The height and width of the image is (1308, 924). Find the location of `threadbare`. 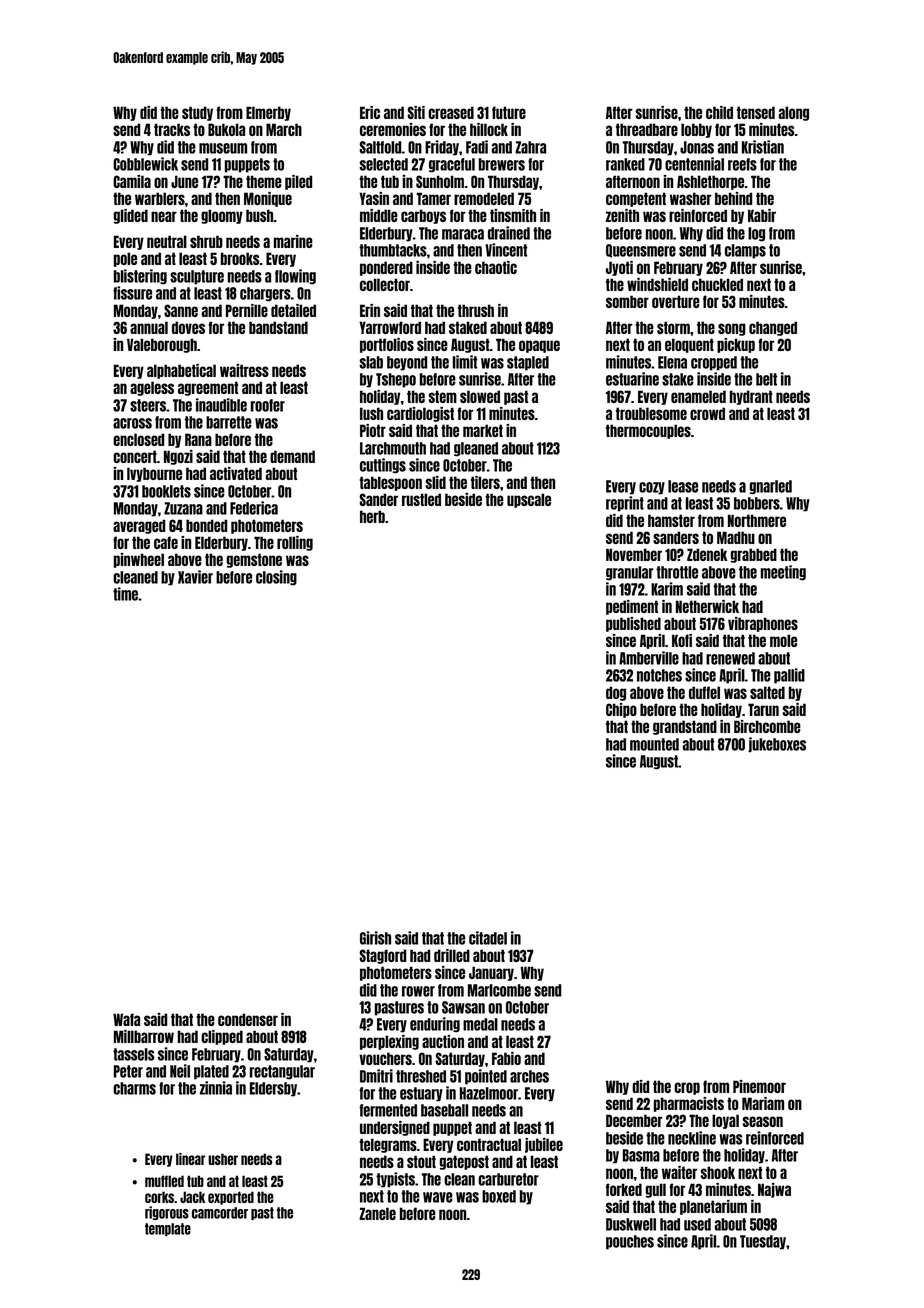

threadbare is located at coordinates (647, 129).
